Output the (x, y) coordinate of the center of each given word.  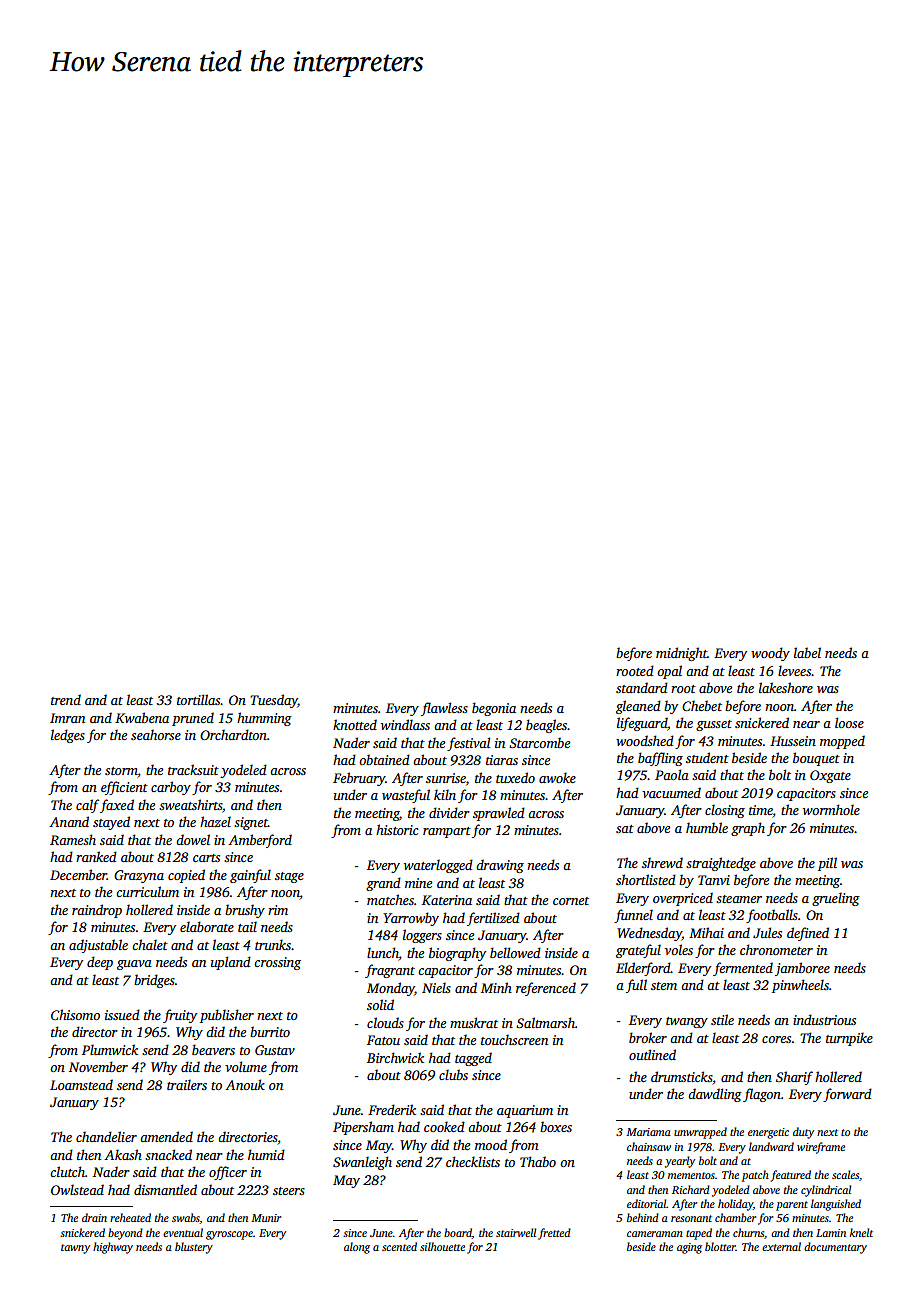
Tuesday (274, 701)
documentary (835, 1248)
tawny (75, 1249)
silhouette (442, 1246)
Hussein (793, 741)
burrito (270, 1031)
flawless (444, 709)
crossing (277, 963)
